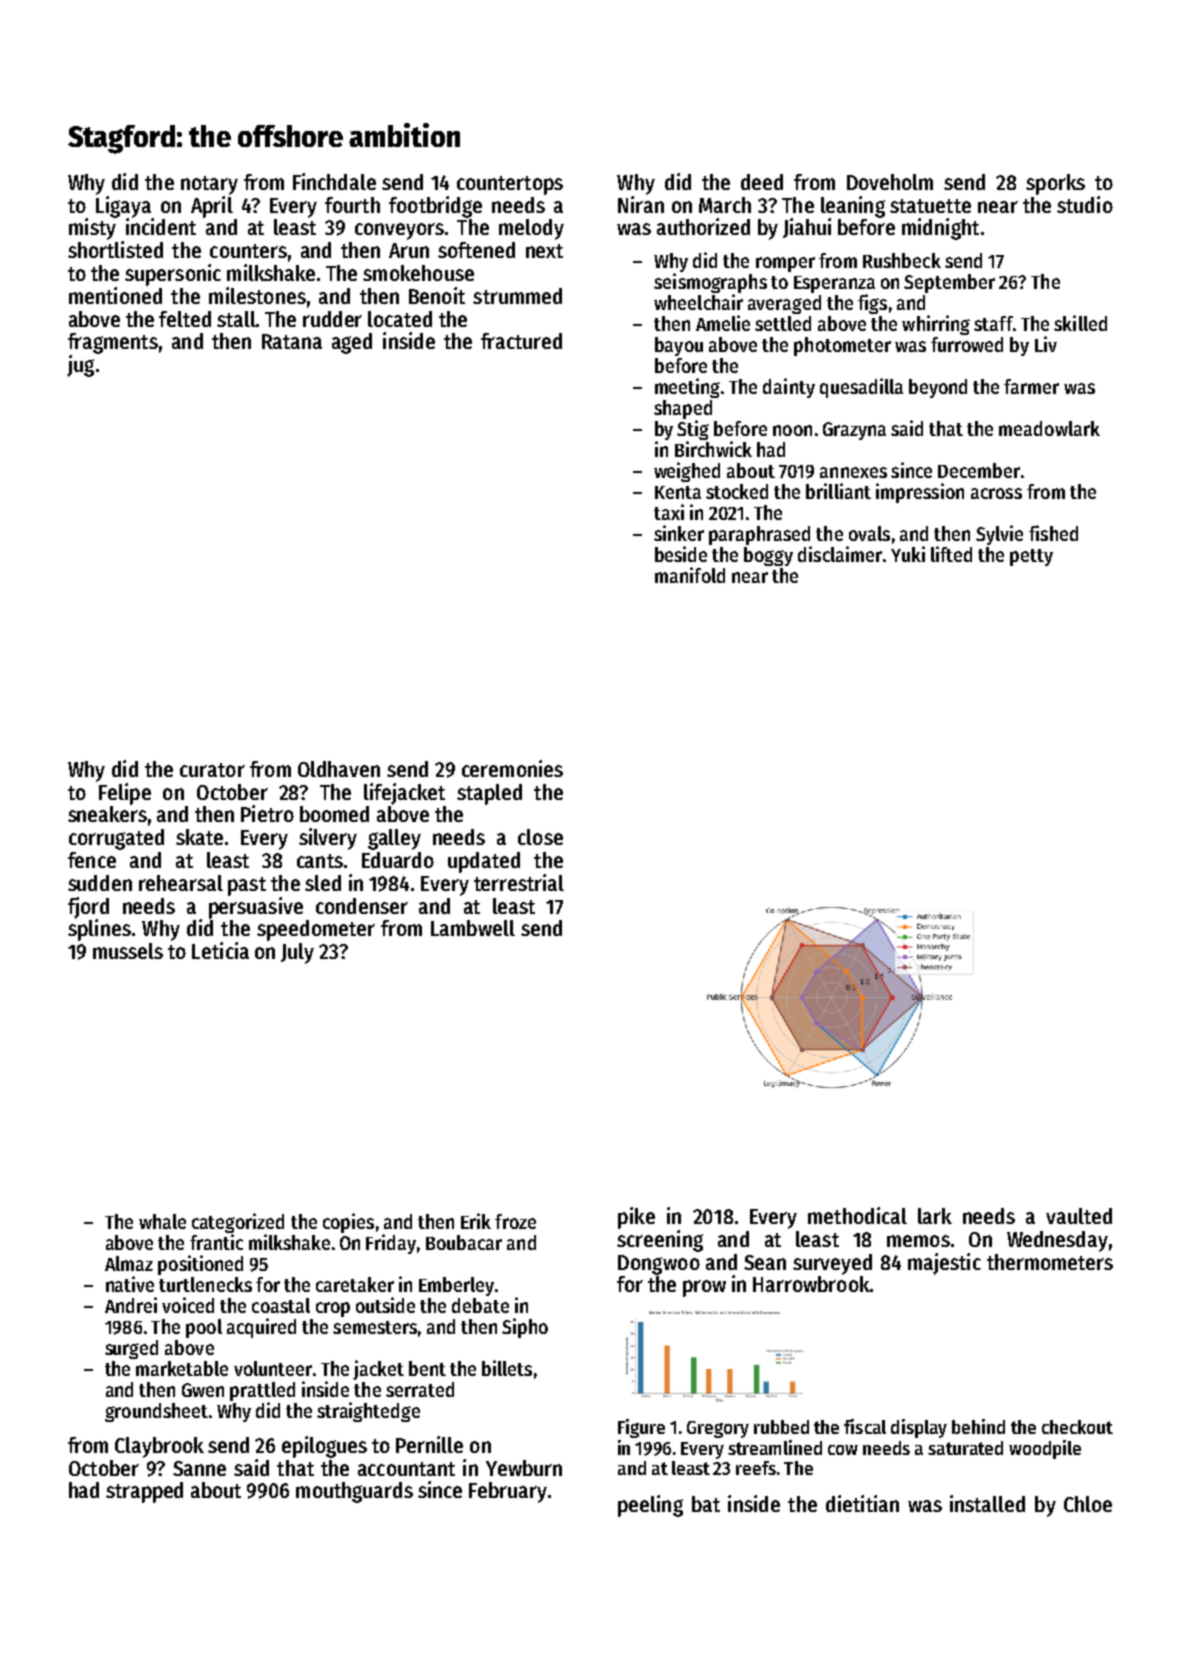 This screenshot has height=1670, width=1181. I want to click on woodpile, so click(1045, 1449).
